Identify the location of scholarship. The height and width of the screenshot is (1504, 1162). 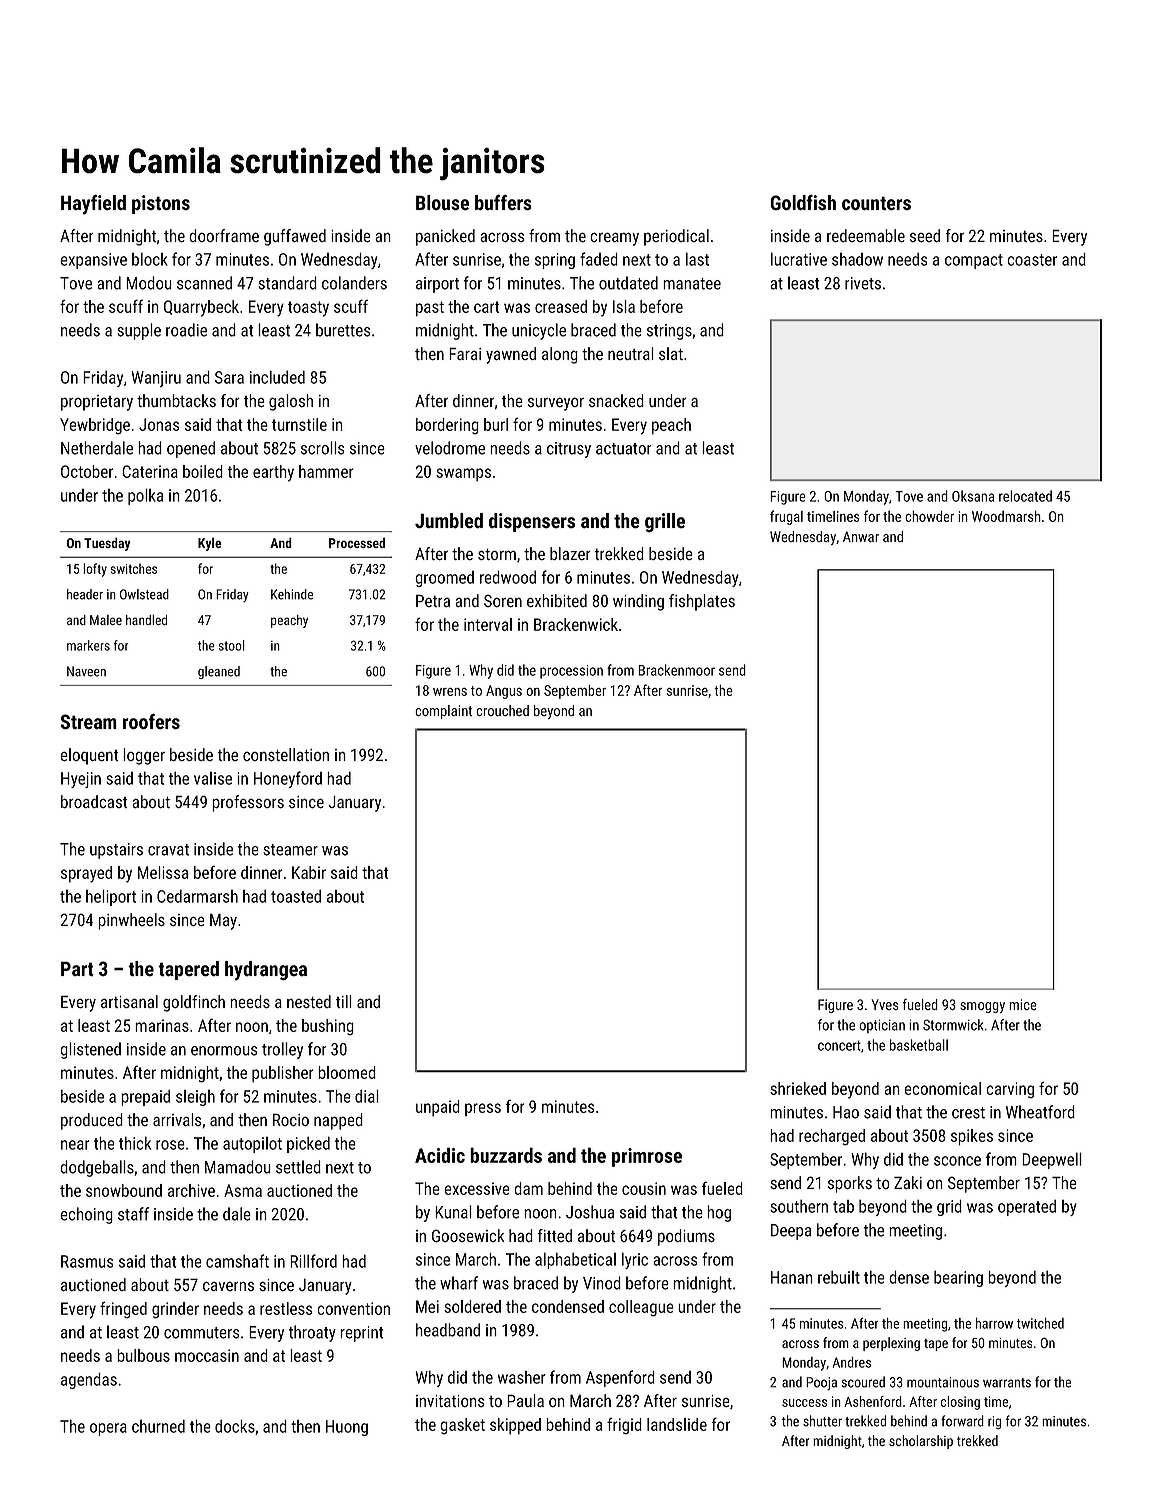
(921, 1442).
